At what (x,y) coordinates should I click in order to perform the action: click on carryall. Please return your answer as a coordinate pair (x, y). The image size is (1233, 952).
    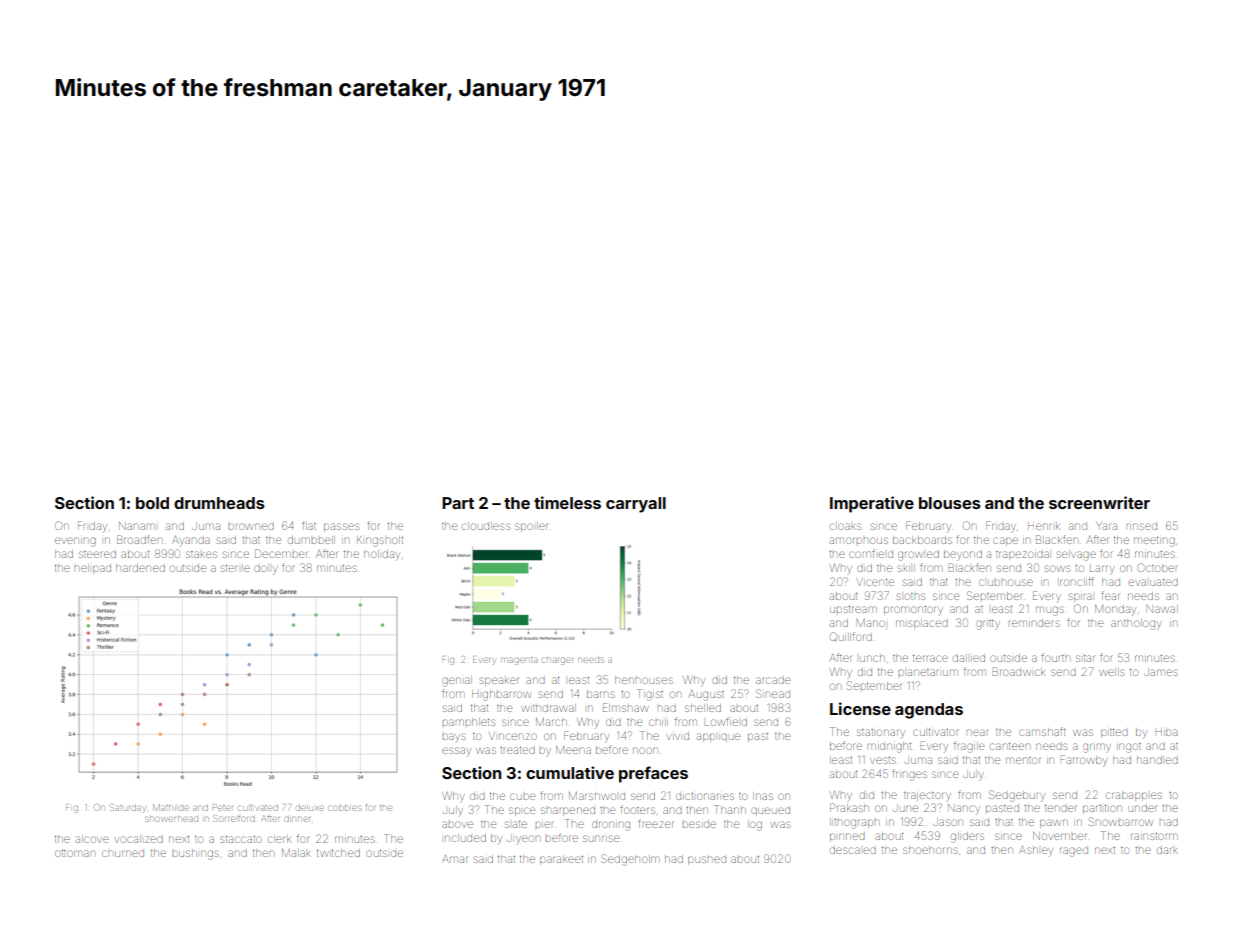
    Looking at the image, I should click on (636, 505).
